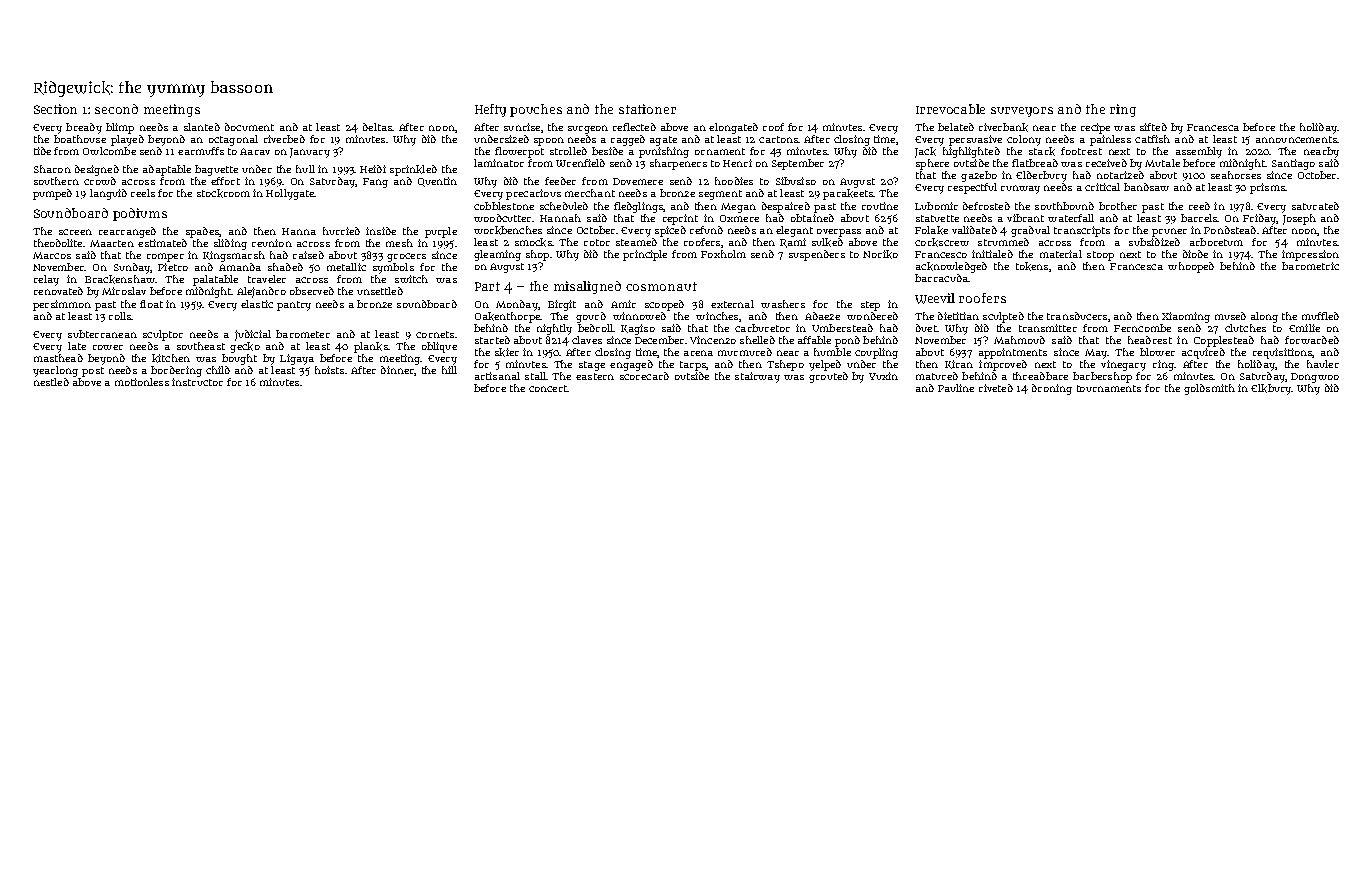 The width and height of the screenshot is (1372, 887). What do you see at coordinates (165, 257) in the screenshot?
I see `romper` at bounding box center [165, 257].
